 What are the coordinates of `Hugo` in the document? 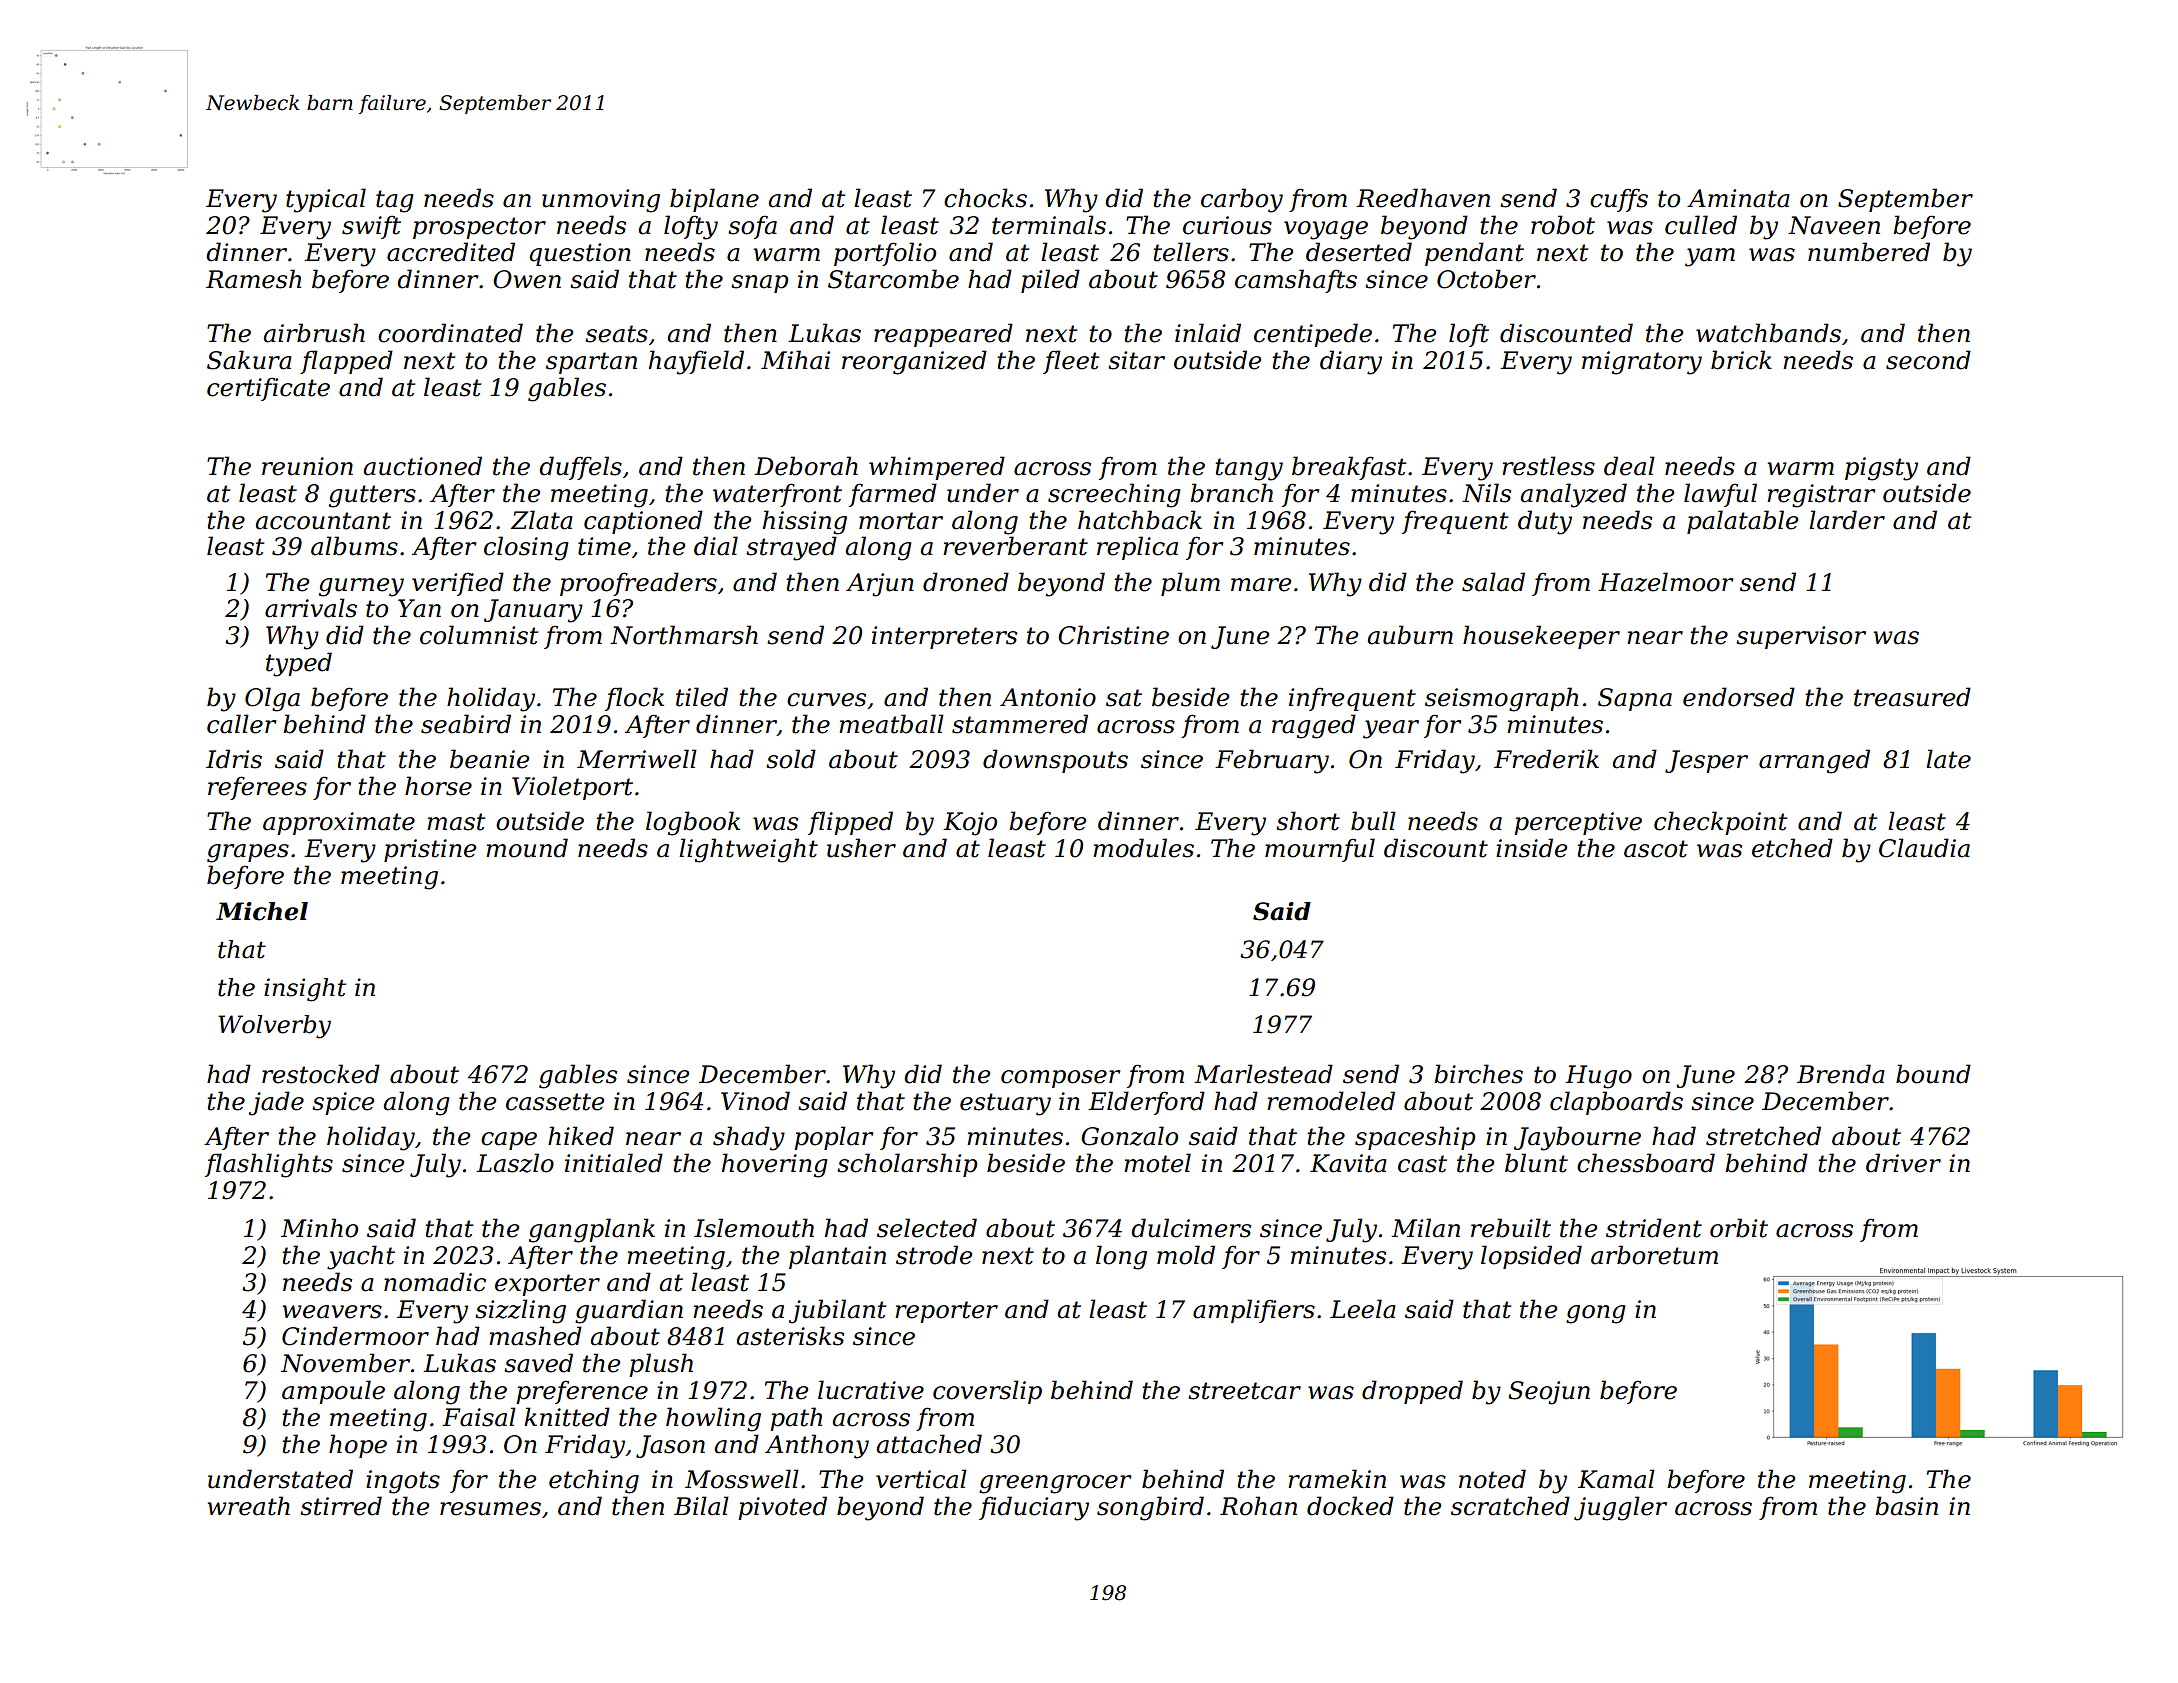 It's located at (1598, 1077).
